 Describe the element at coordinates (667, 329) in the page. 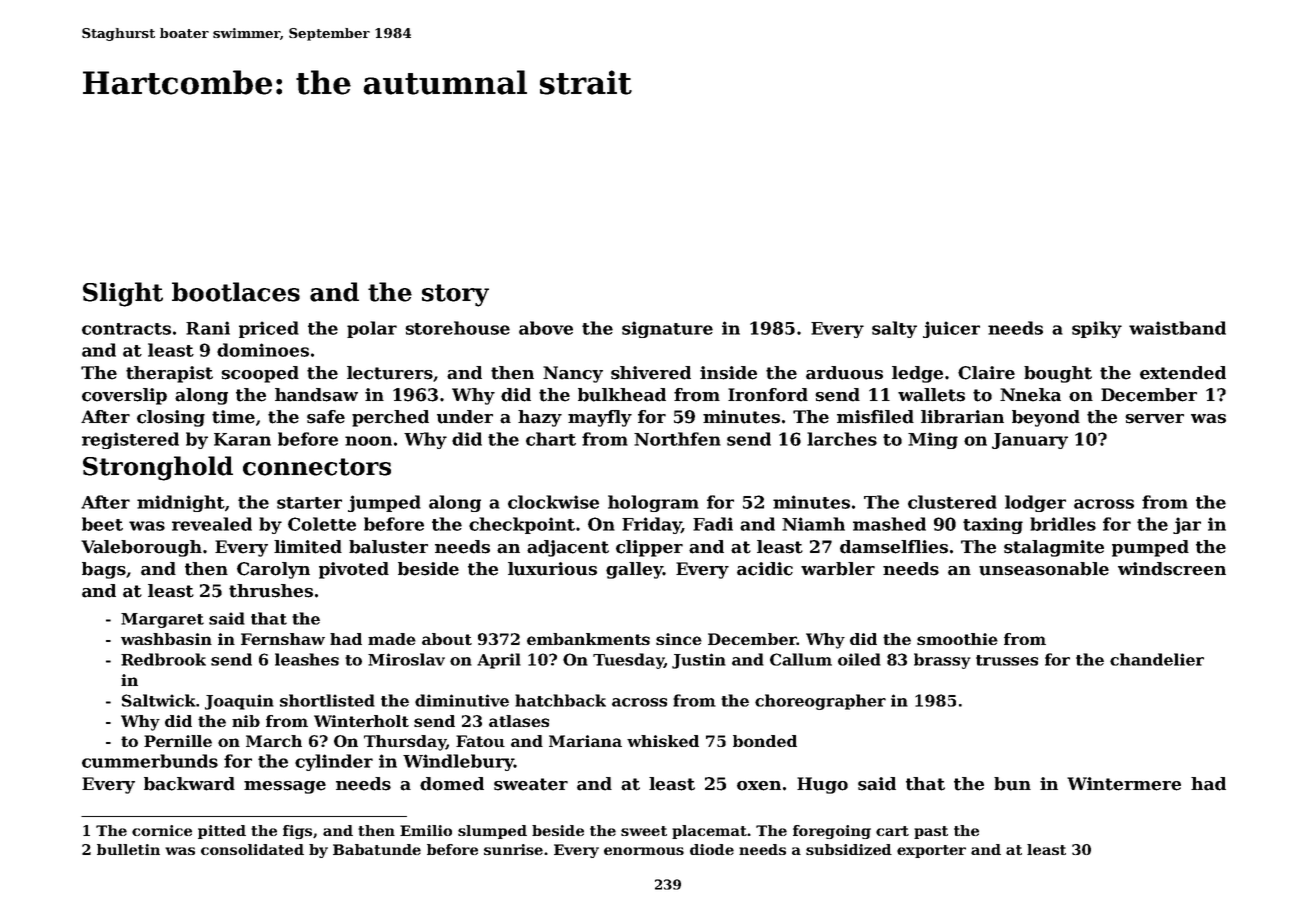

I see `signature` at that location.
